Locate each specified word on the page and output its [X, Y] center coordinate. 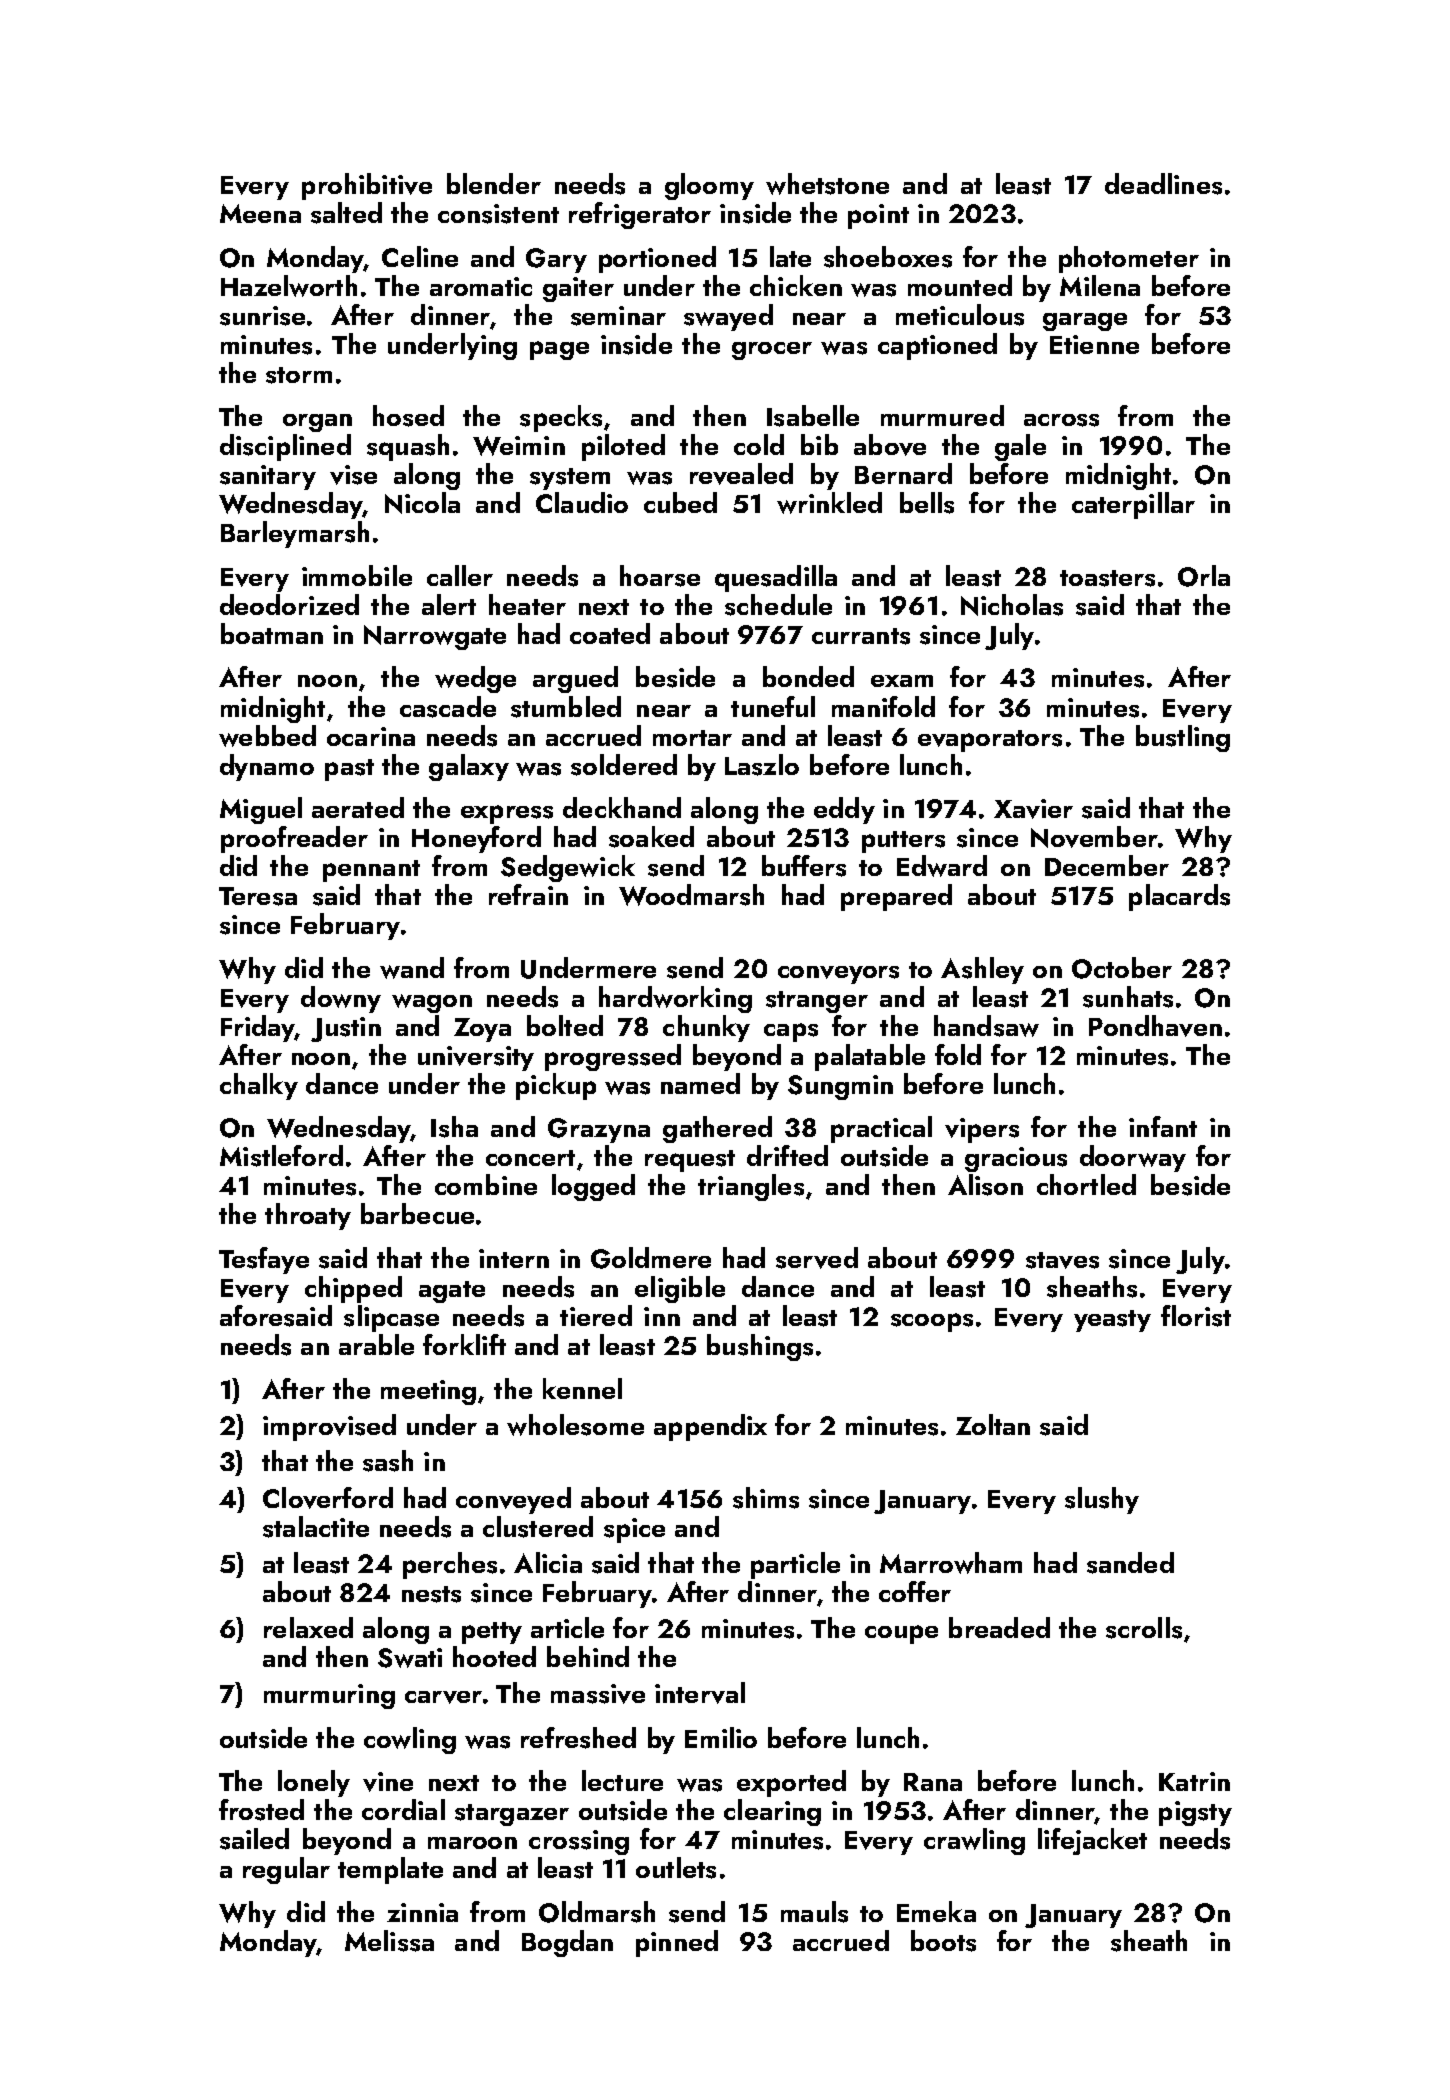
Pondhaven [1155, 1026]
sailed [254, 1839]
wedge [475, 679]
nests [431, 1594]
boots [943, 1941]
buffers [804, 866]
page [559, 350]
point [878, 216]
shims [766, 1498]
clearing [772, 1812]
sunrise [262, 316]
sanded [1130, 1563]
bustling [1183, 738]
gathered [717, 1129]
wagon [432, 1003]
